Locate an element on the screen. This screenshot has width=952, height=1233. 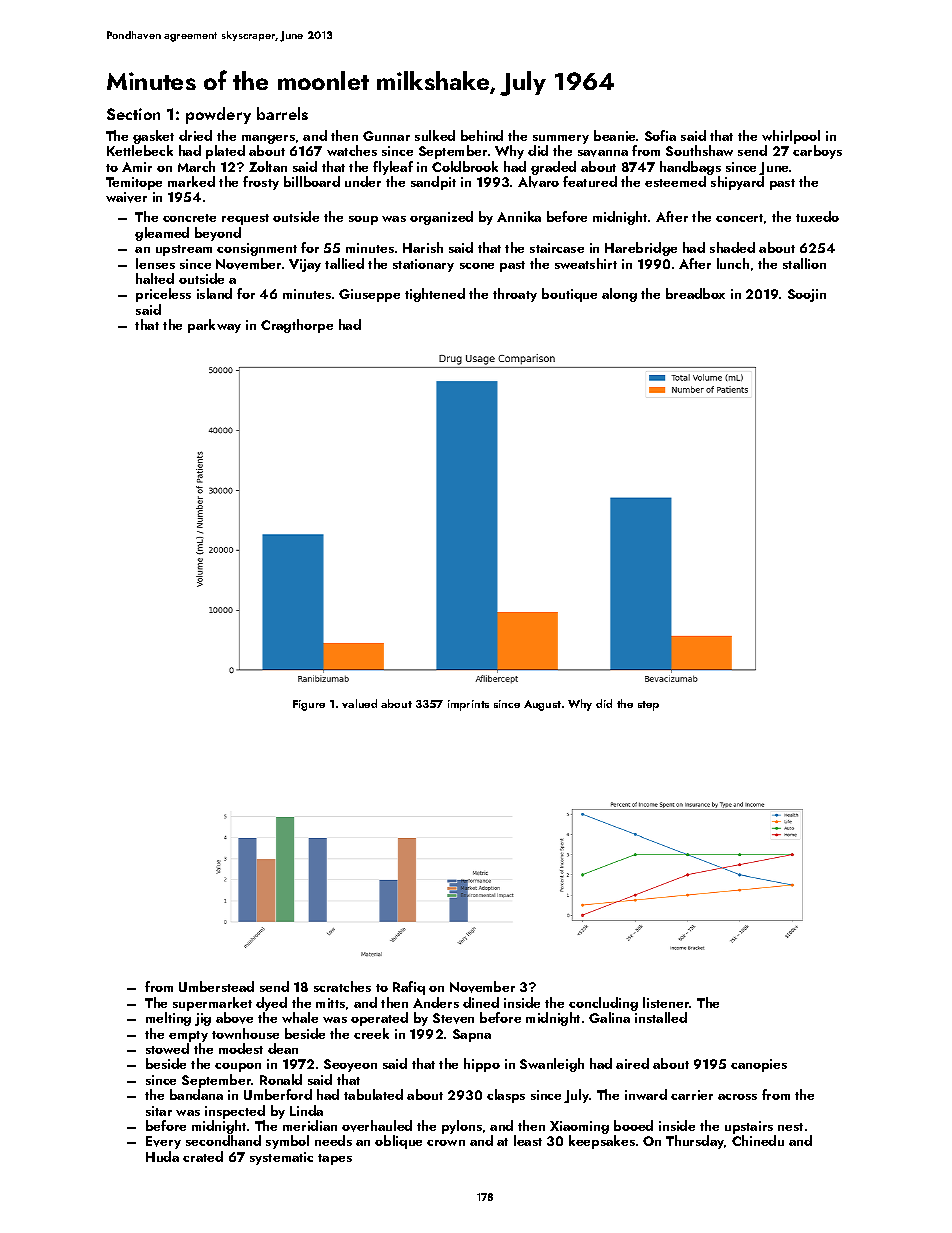
pylons is located at coordinates (462, 1127).
